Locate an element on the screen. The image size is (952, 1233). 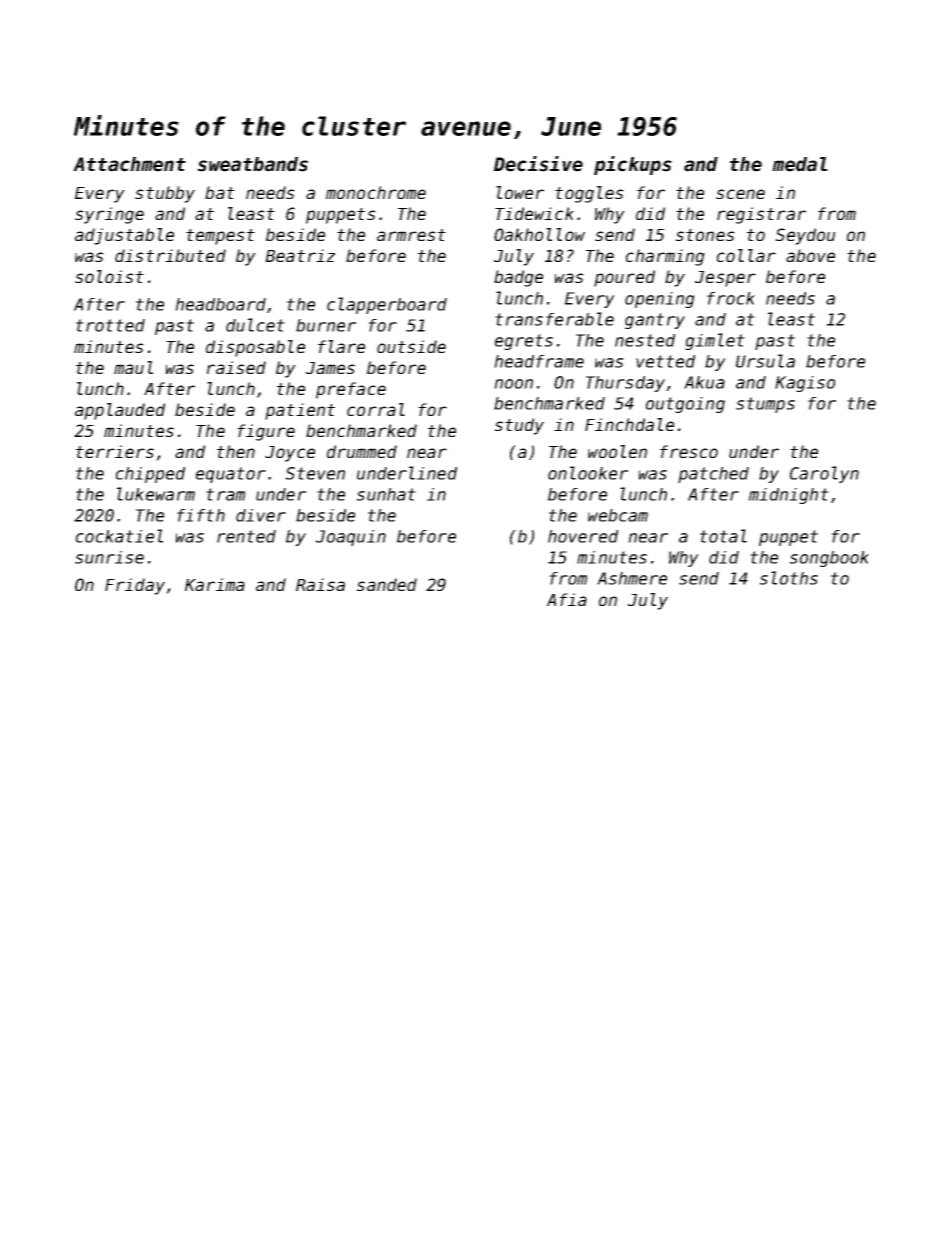
Ursula is located at coordinates (765, 361).
